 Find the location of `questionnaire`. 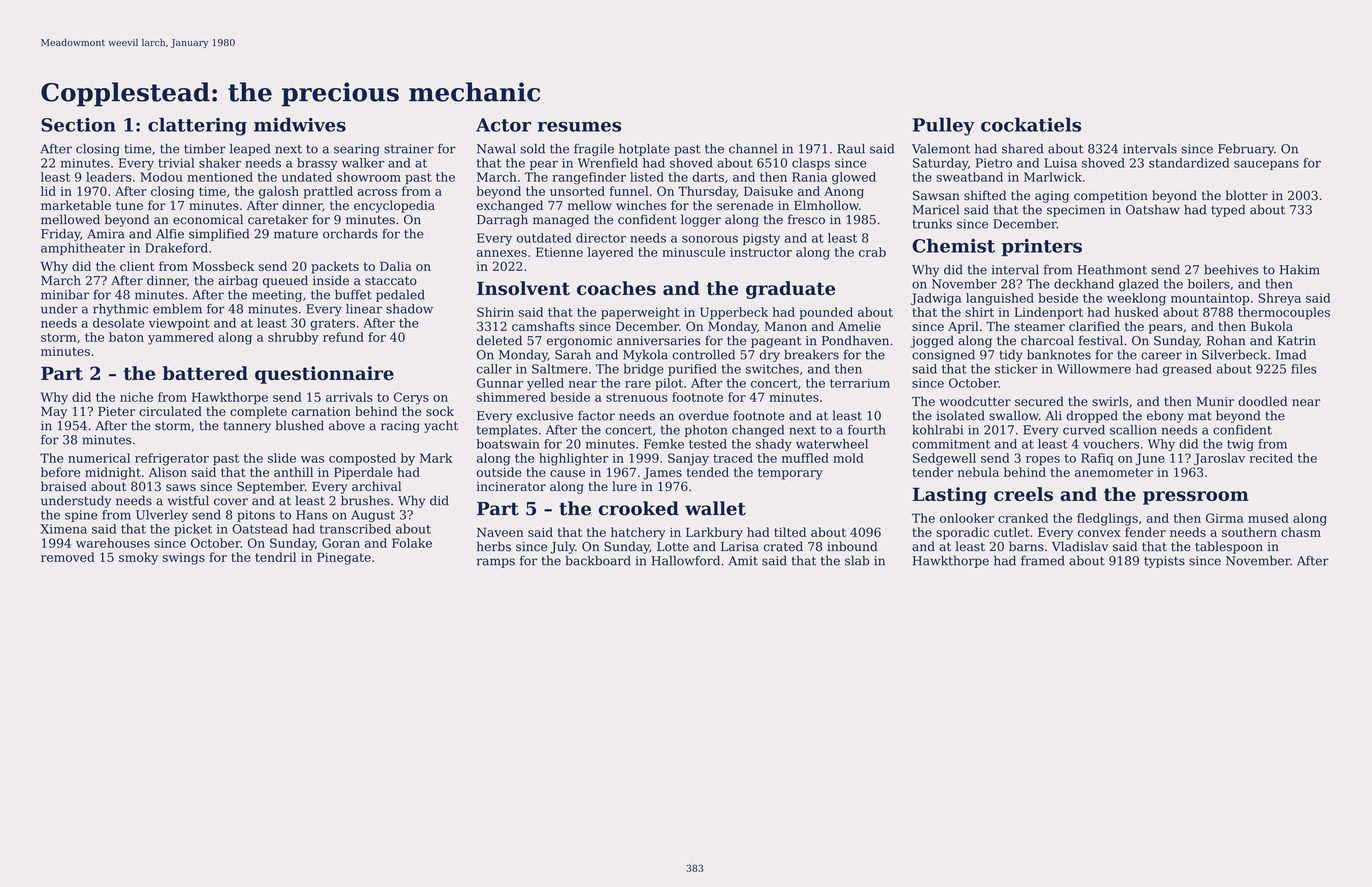

questionnaire is located at coordinates (324, 375).
